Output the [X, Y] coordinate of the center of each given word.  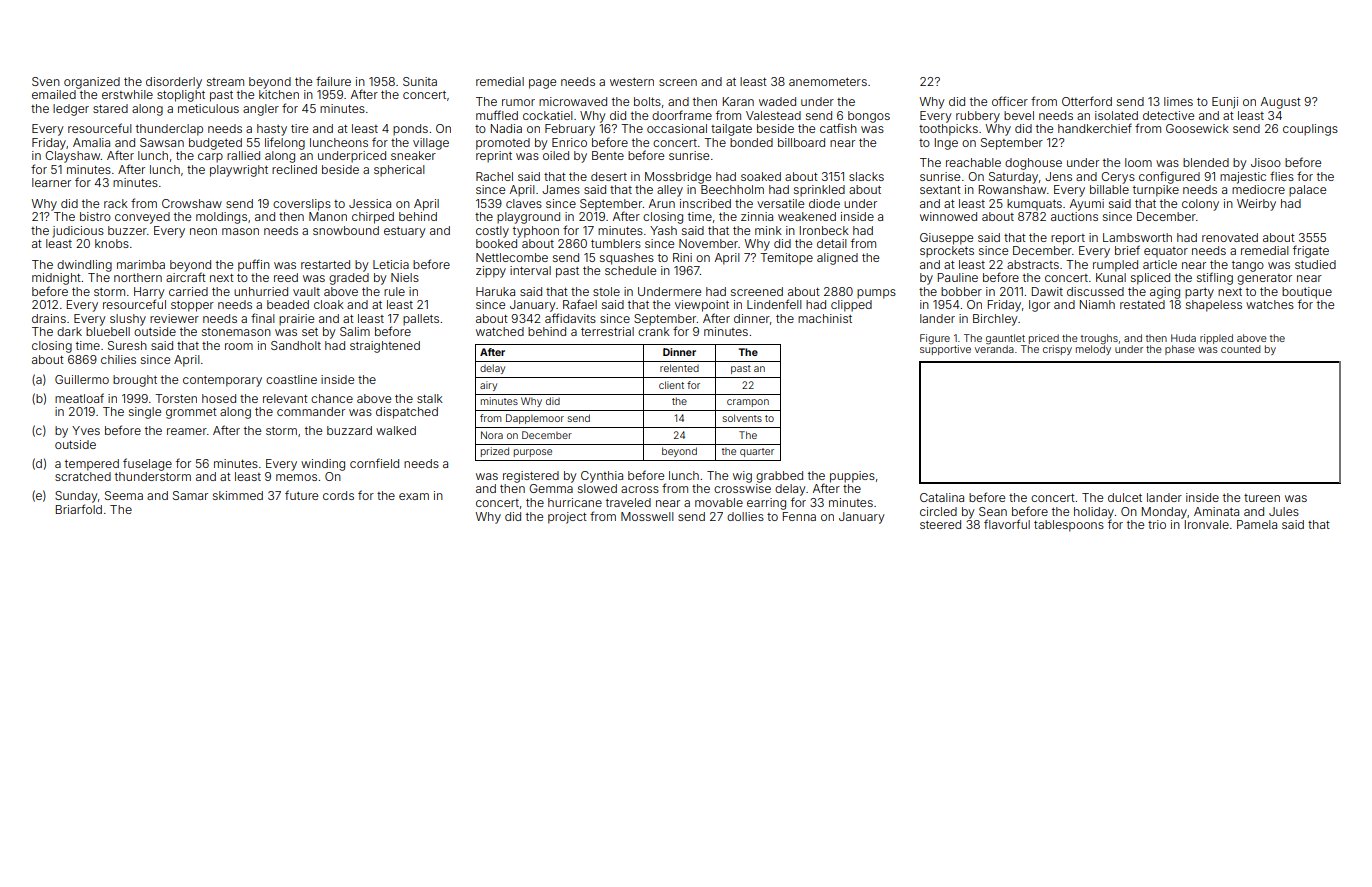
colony [1200, 205]
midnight [56, 279]
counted [1241, 349]
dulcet [1125, 497]
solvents [742, 418]
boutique [1307, 293]
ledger [71, 110]
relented [679, 368]
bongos [869, 117]
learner [51, 182]
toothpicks [948, 130]
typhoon [536, 232]
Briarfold [79, 509]
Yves [86, 430]
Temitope [786, 259]
